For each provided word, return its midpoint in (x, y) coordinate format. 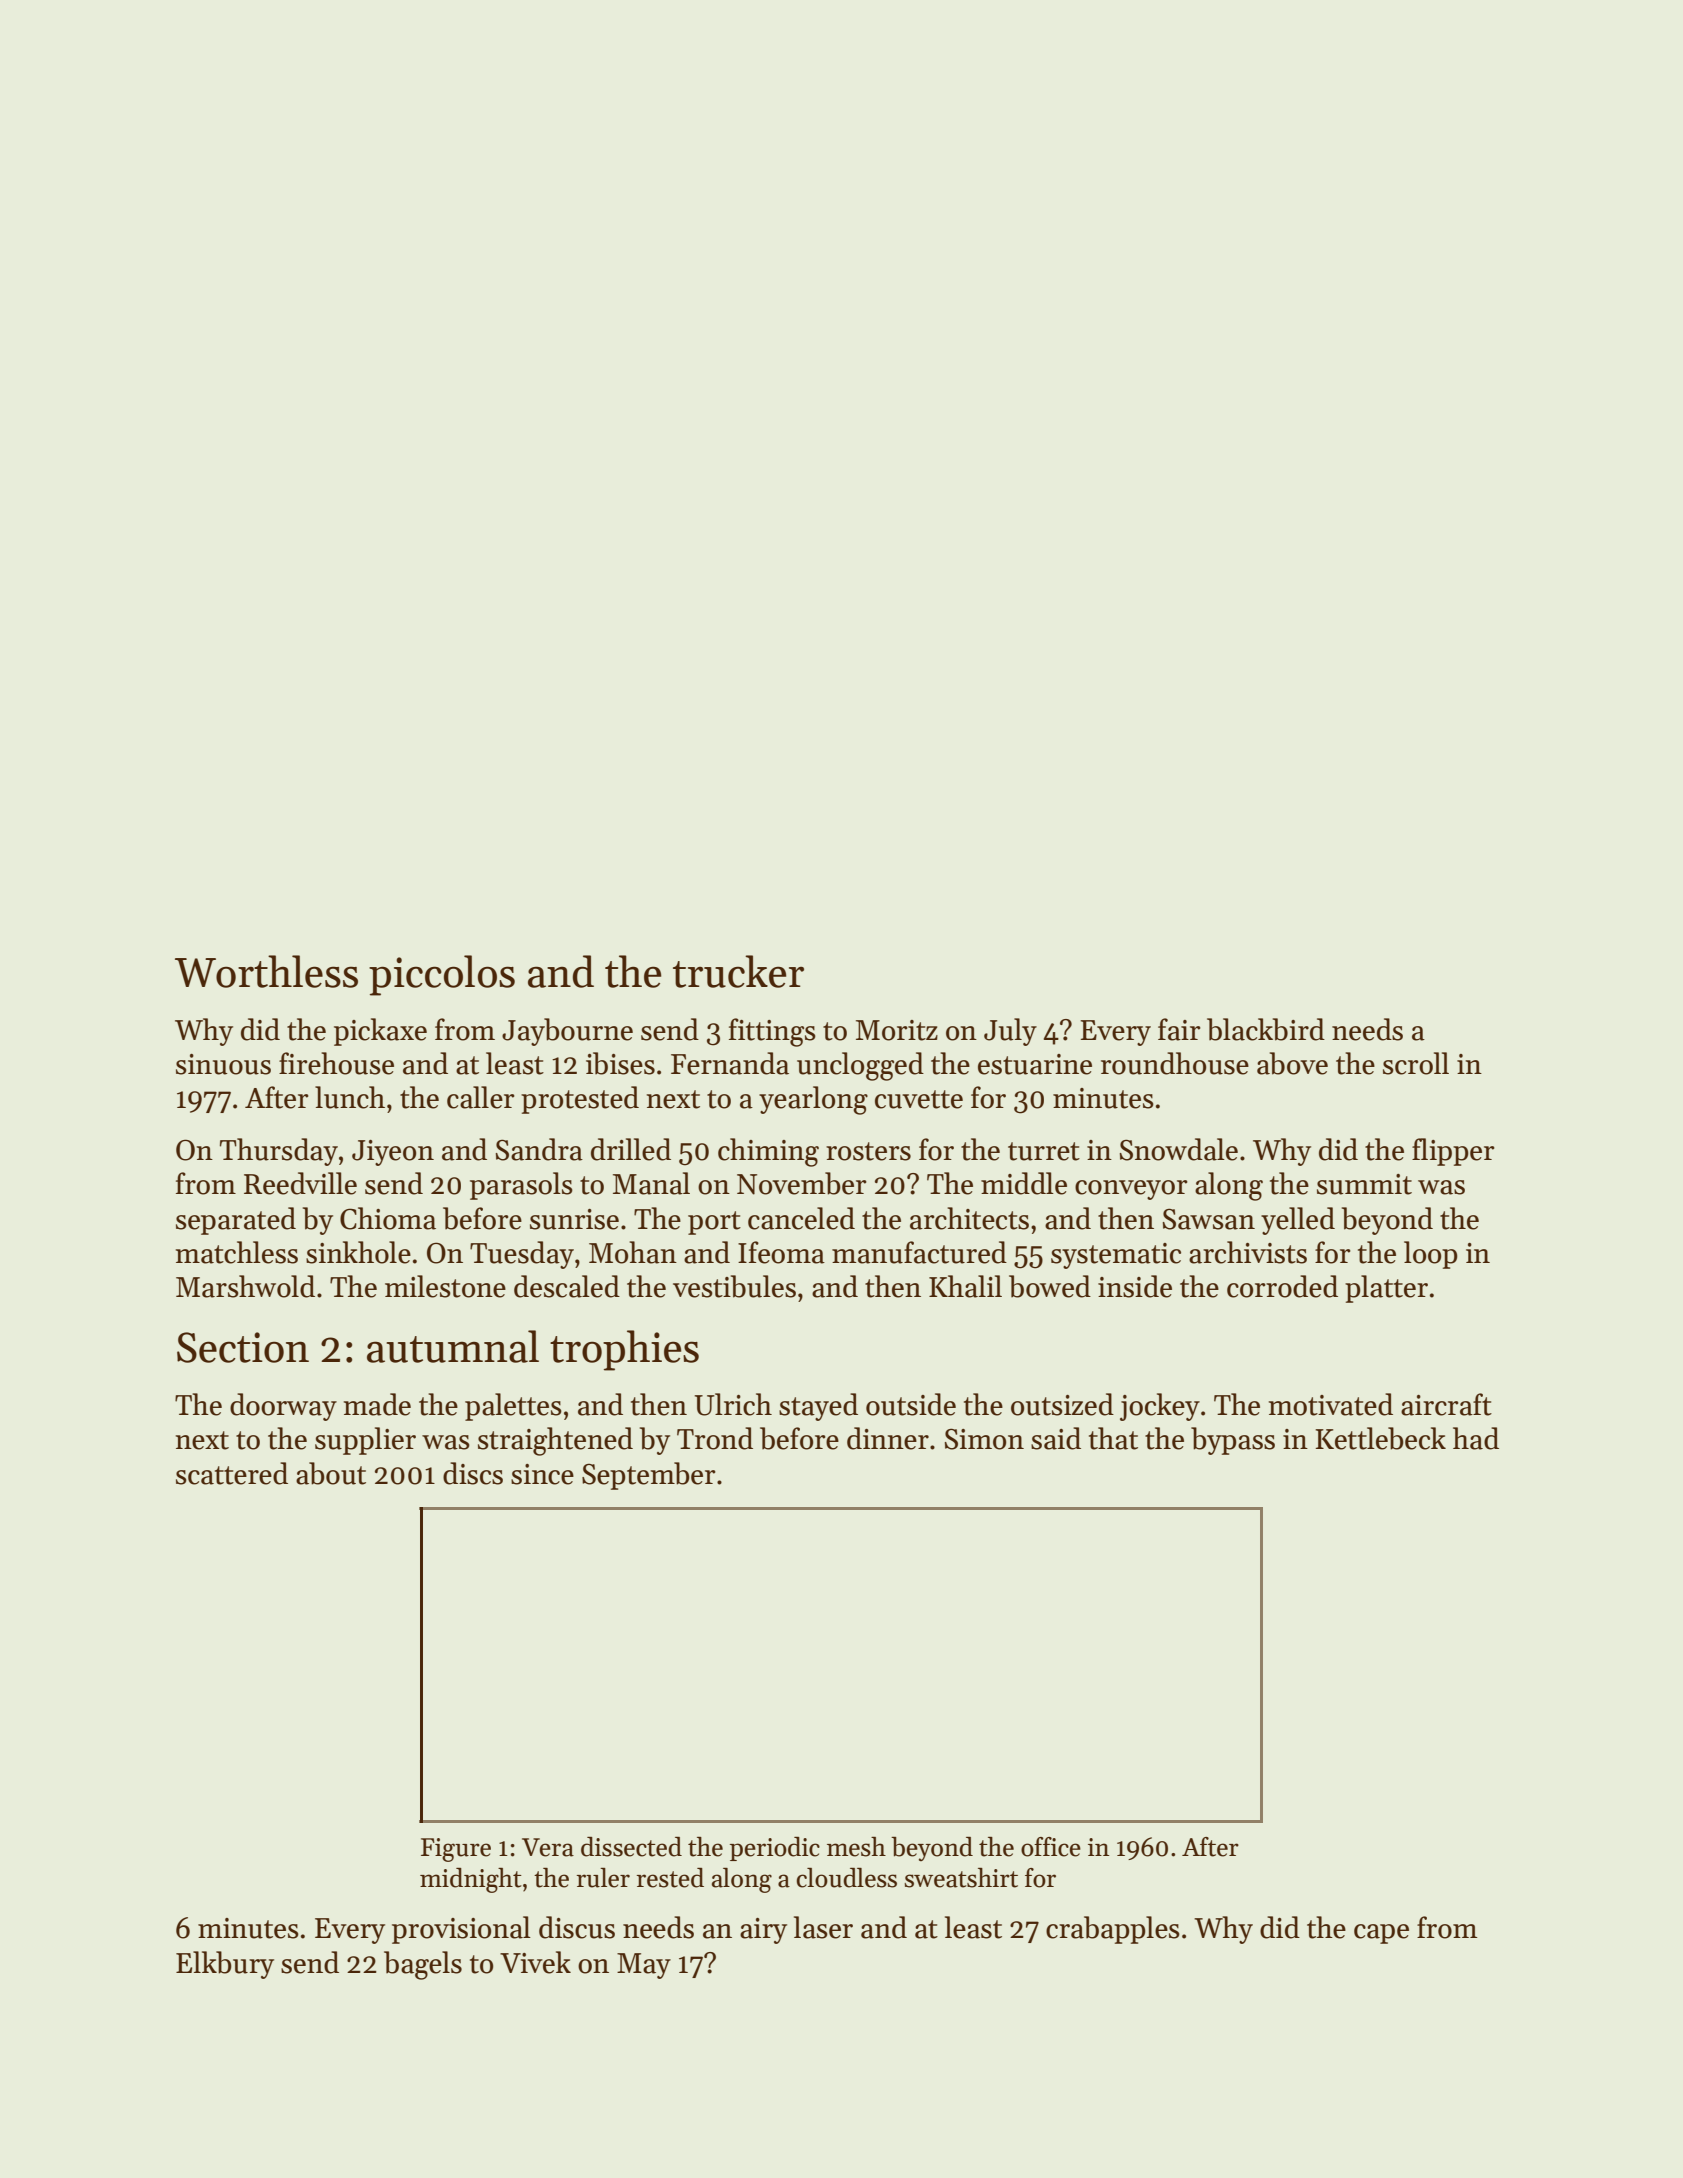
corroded (1282, 1286)
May (644, 1966)
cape (1381, 1934)
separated (236, 1221)
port (714, 1223)
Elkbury (225, 1965)
